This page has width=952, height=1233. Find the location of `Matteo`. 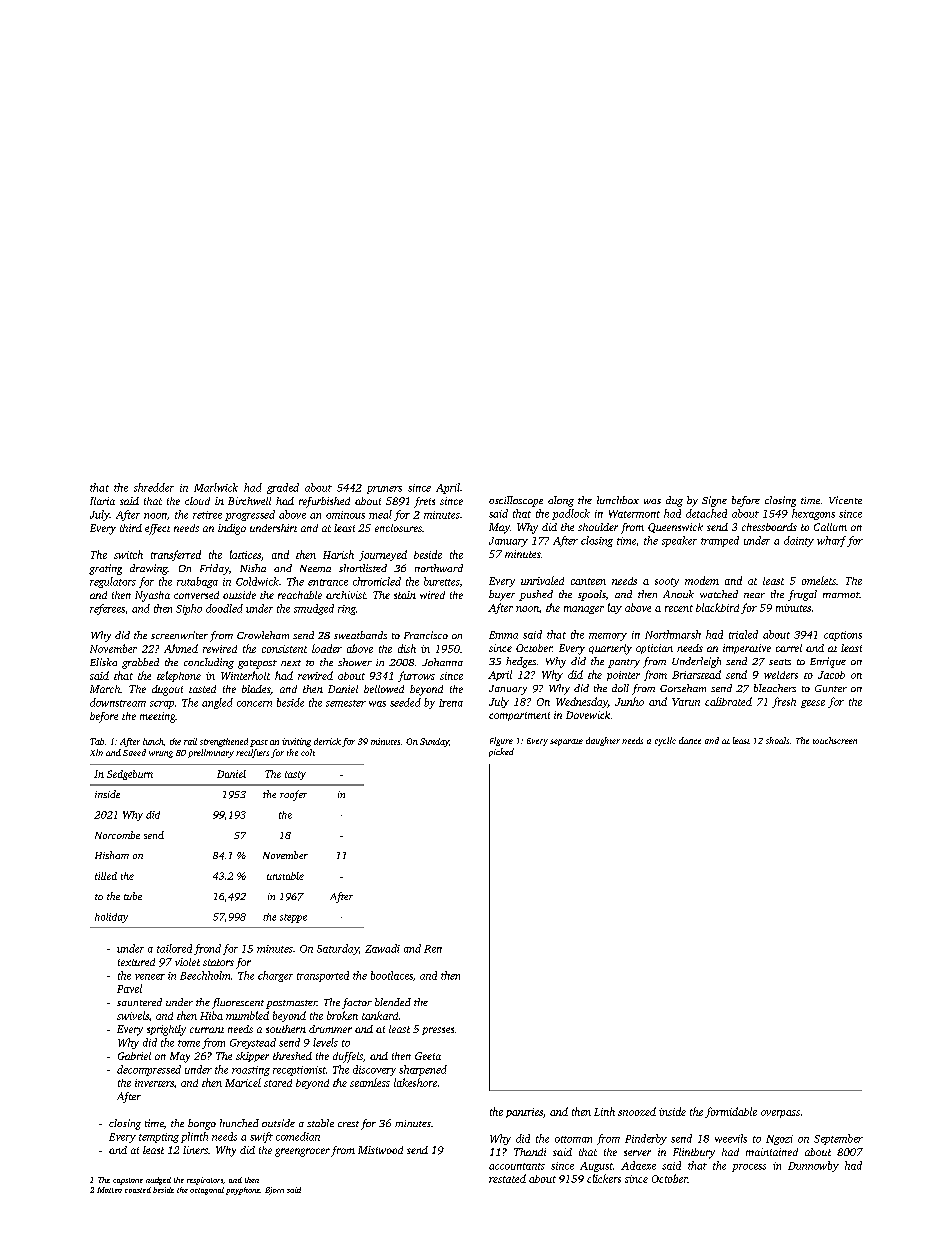

Matteo is located at coordinates (109, 1190).
